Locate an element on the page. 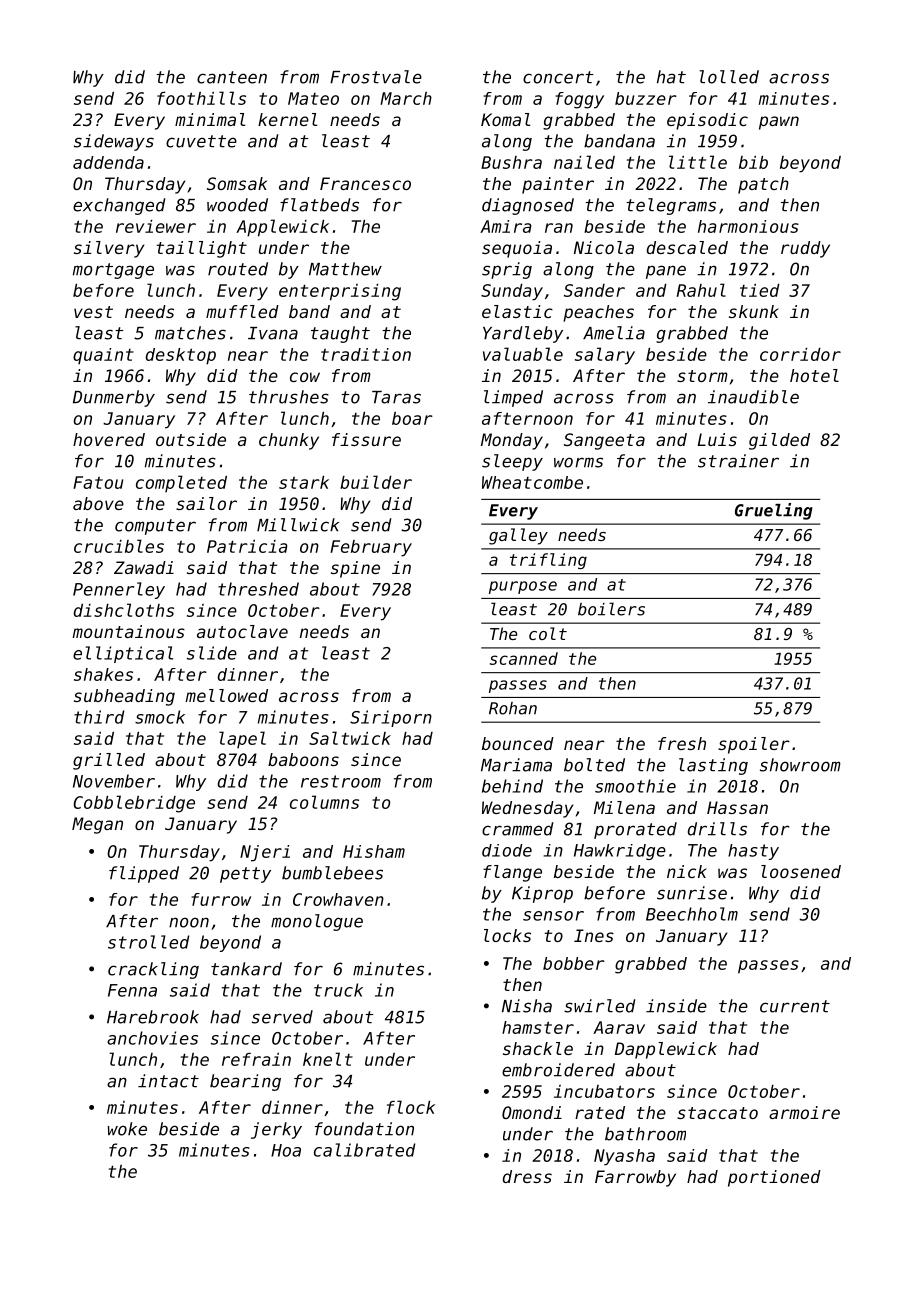 The height and width of the image is (1311, 924). hotel is located at coordinates (814, 375).
